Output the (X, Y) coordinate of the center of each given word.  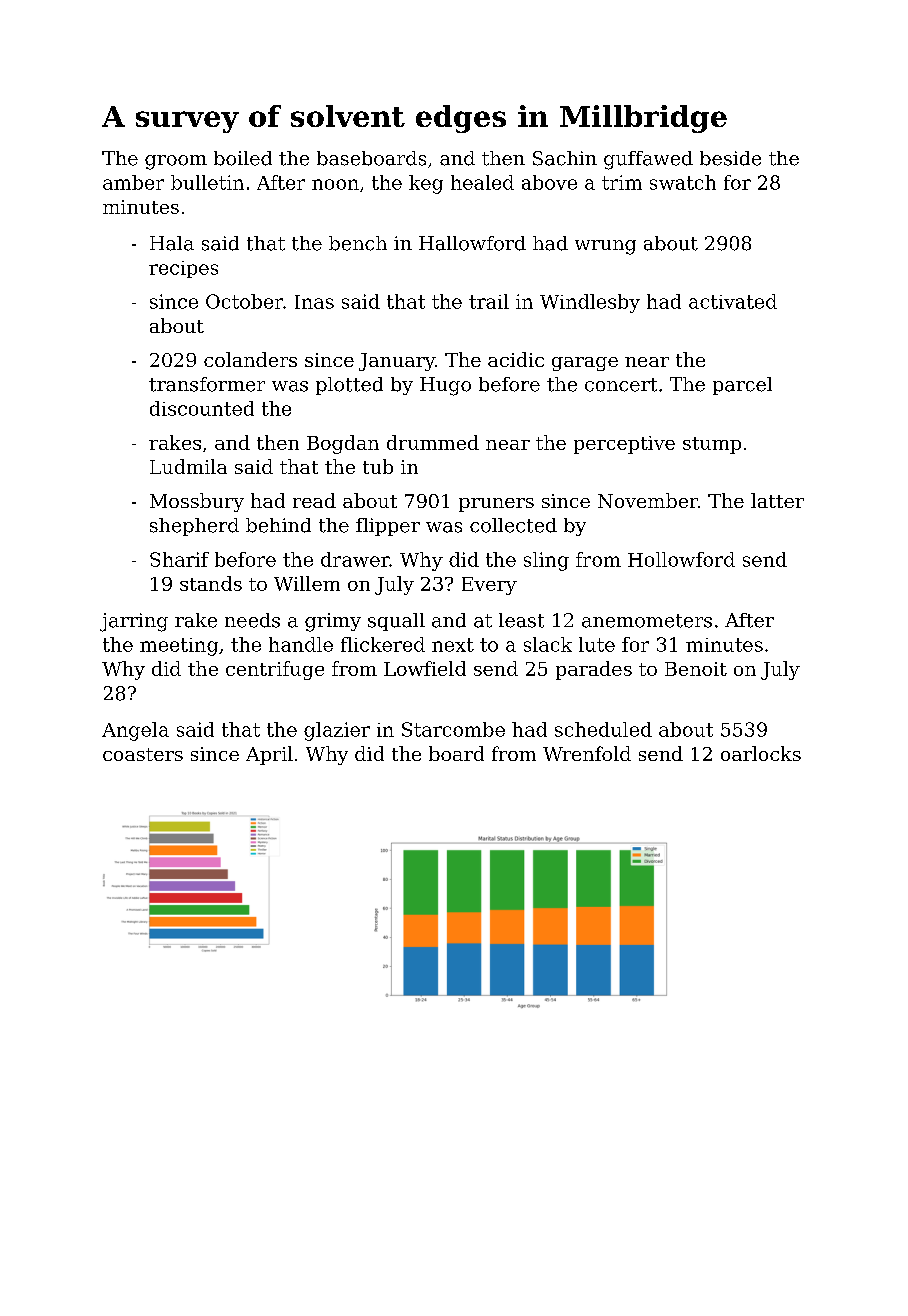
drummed (433, 442)
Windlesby (590, 303)
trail (489, 301)
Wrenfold (587, 753)
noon (335, 184)
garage (585, 364)
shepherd (194, 527)
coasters (143, 754)
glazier (337, 731)
